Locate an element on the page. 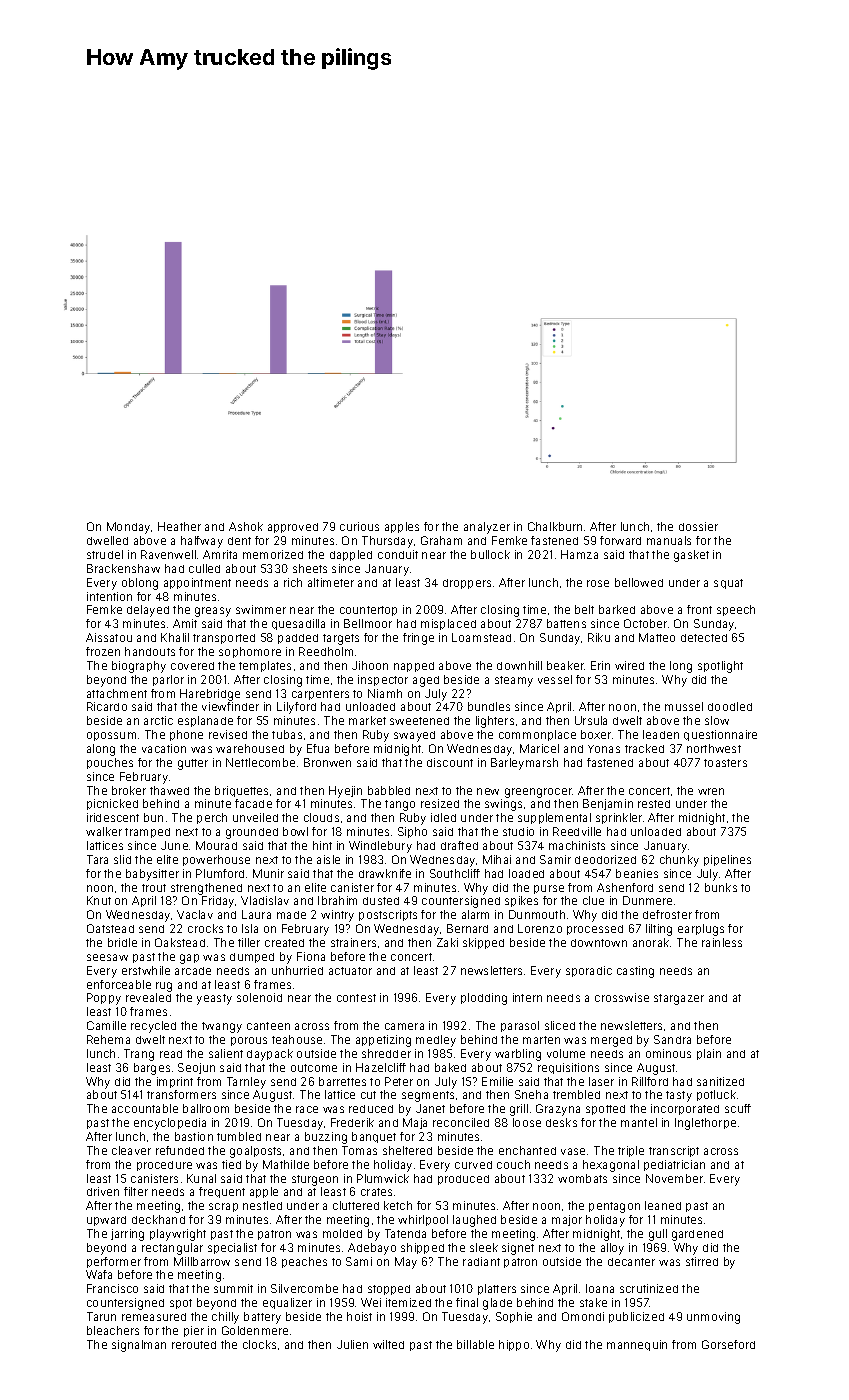 This image has height=1400, width=849. sheets is located at coordinates (310, 568).
